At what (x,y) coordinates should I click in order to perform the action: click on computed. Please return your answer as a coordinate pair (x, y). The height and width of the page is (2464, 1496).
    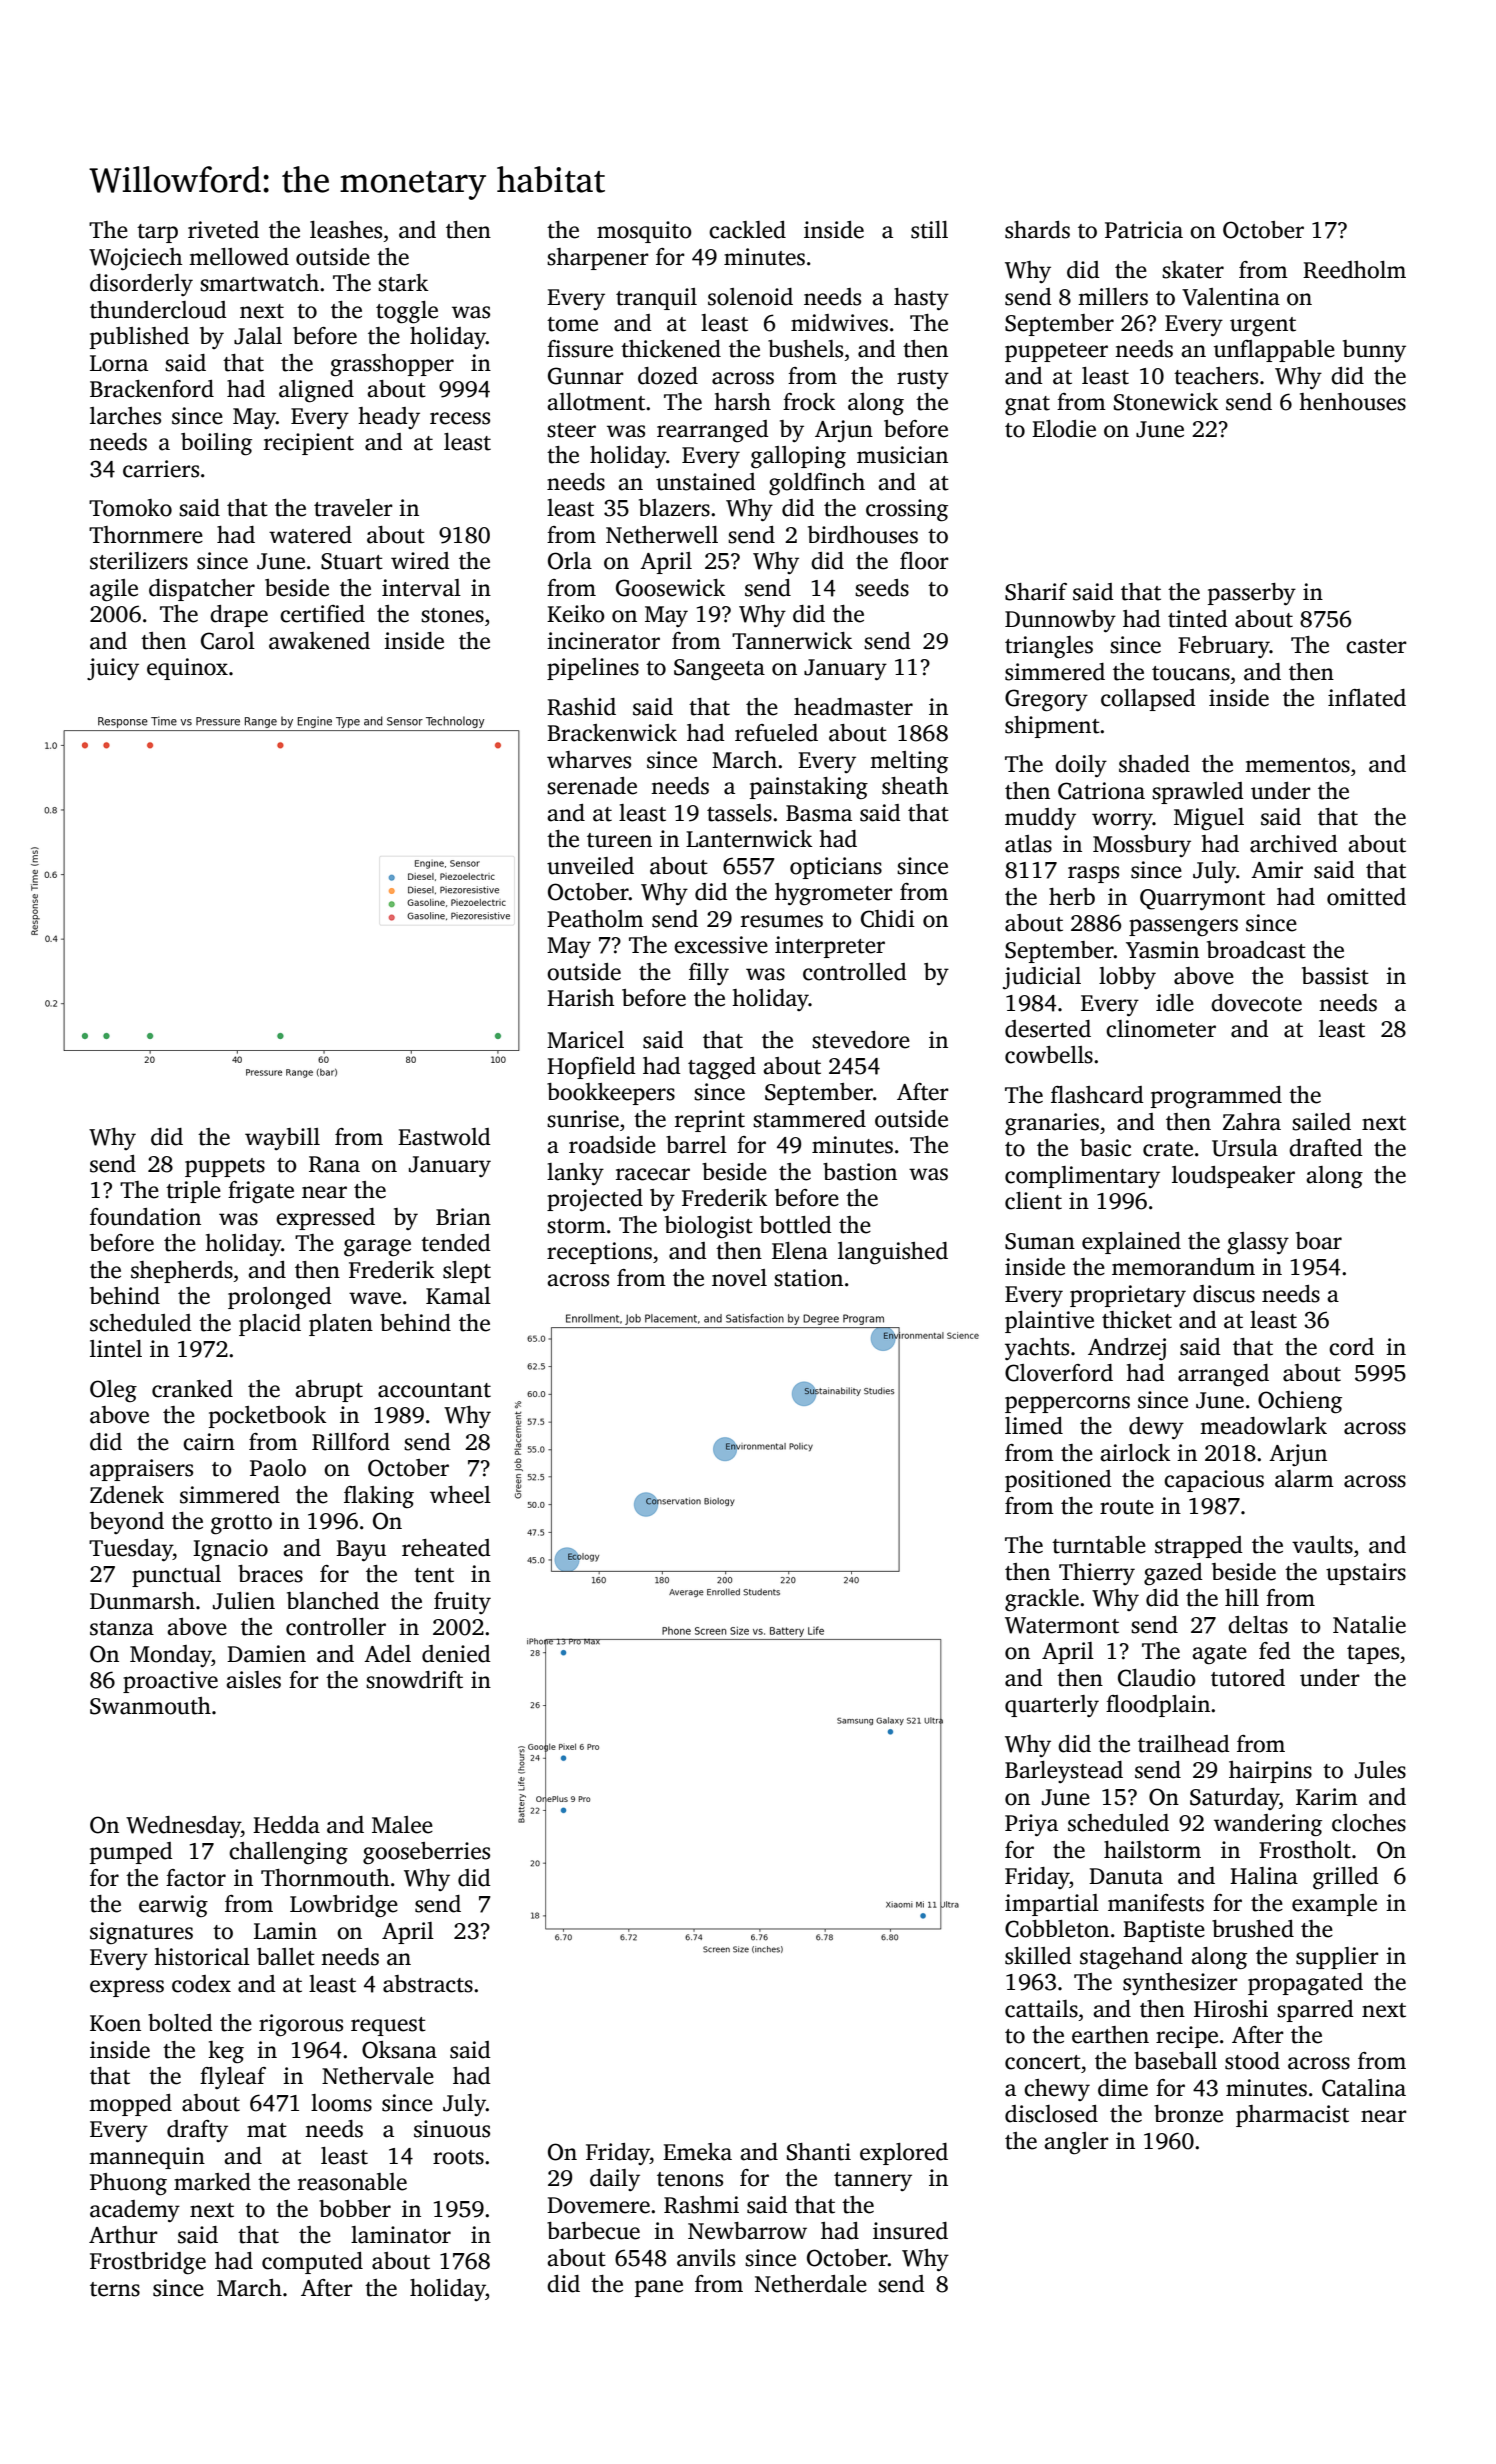
    Looking at the image, I should click on (312, 2263).
